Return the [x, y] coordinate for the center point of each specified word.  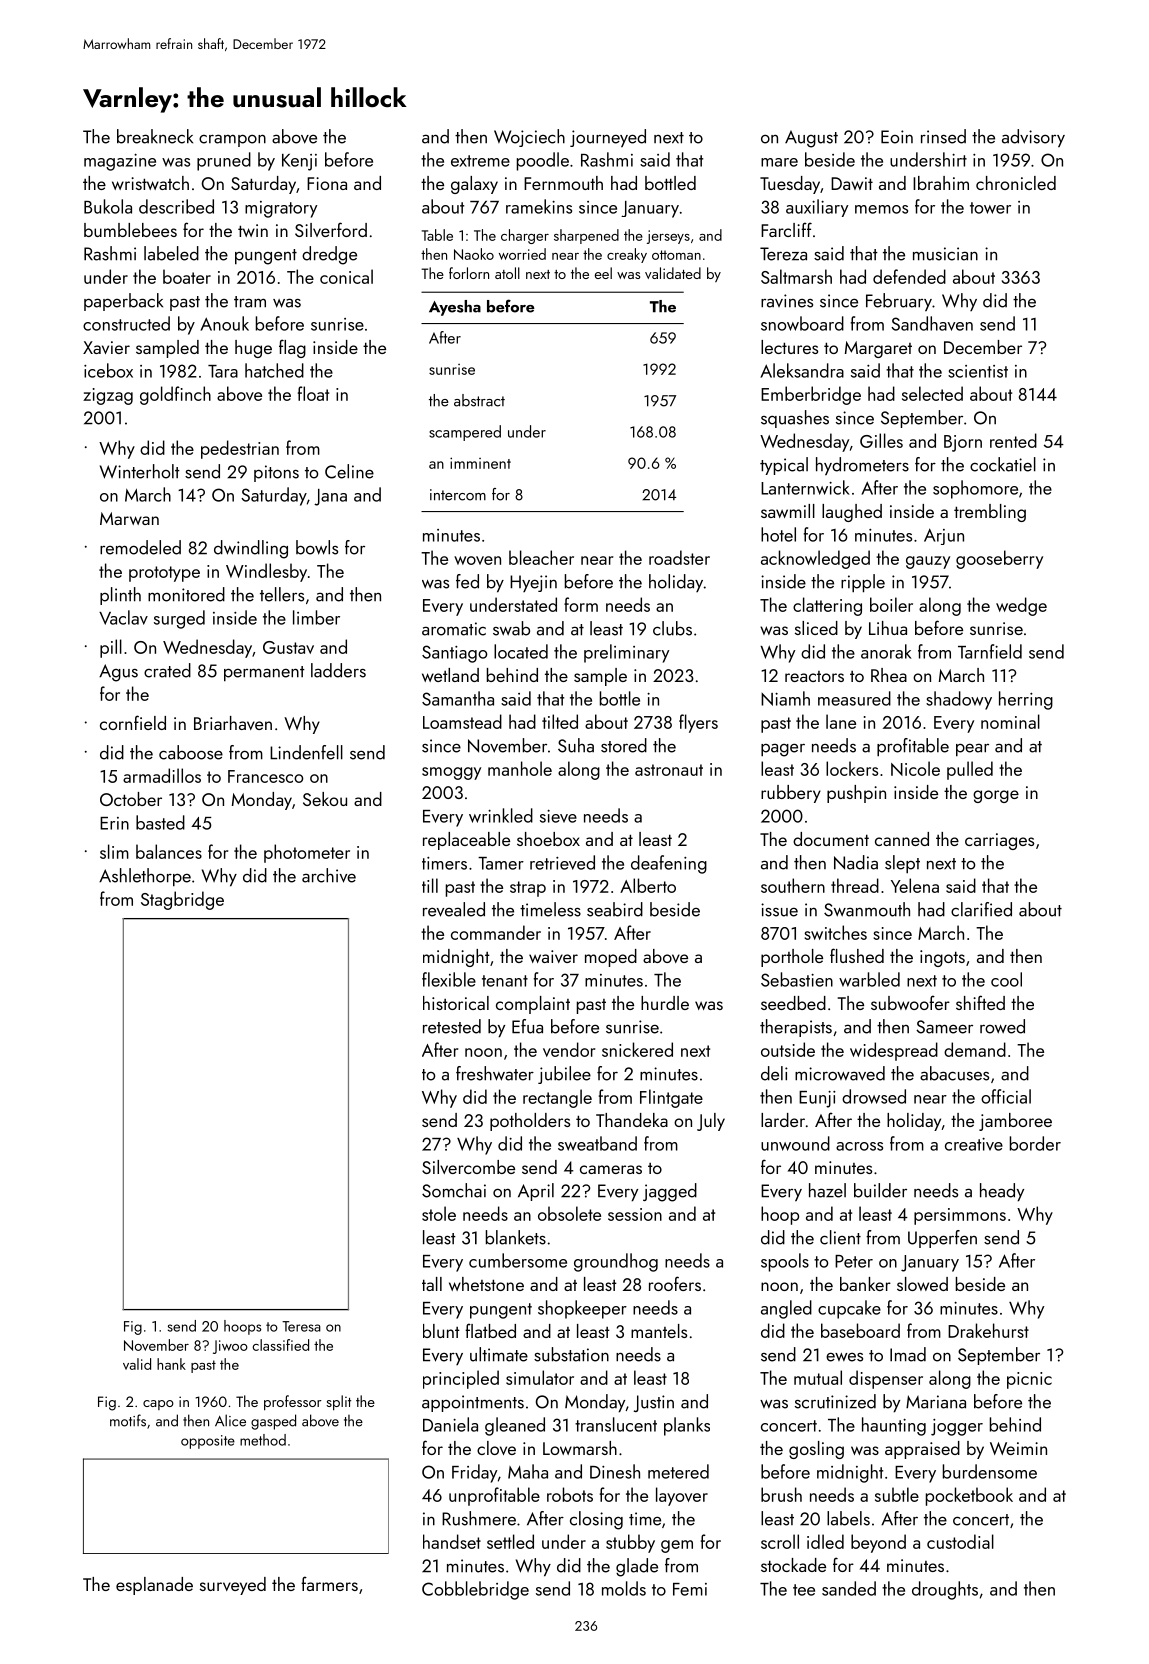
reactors [814, 676]
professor [293, 1403]
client [840, 1237]
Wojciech [529, 138]
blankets [516, 1237]
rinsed [943, 136]
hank [171, 1364]
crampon [232, 140]
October [131, 799]
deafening [669, 864]
